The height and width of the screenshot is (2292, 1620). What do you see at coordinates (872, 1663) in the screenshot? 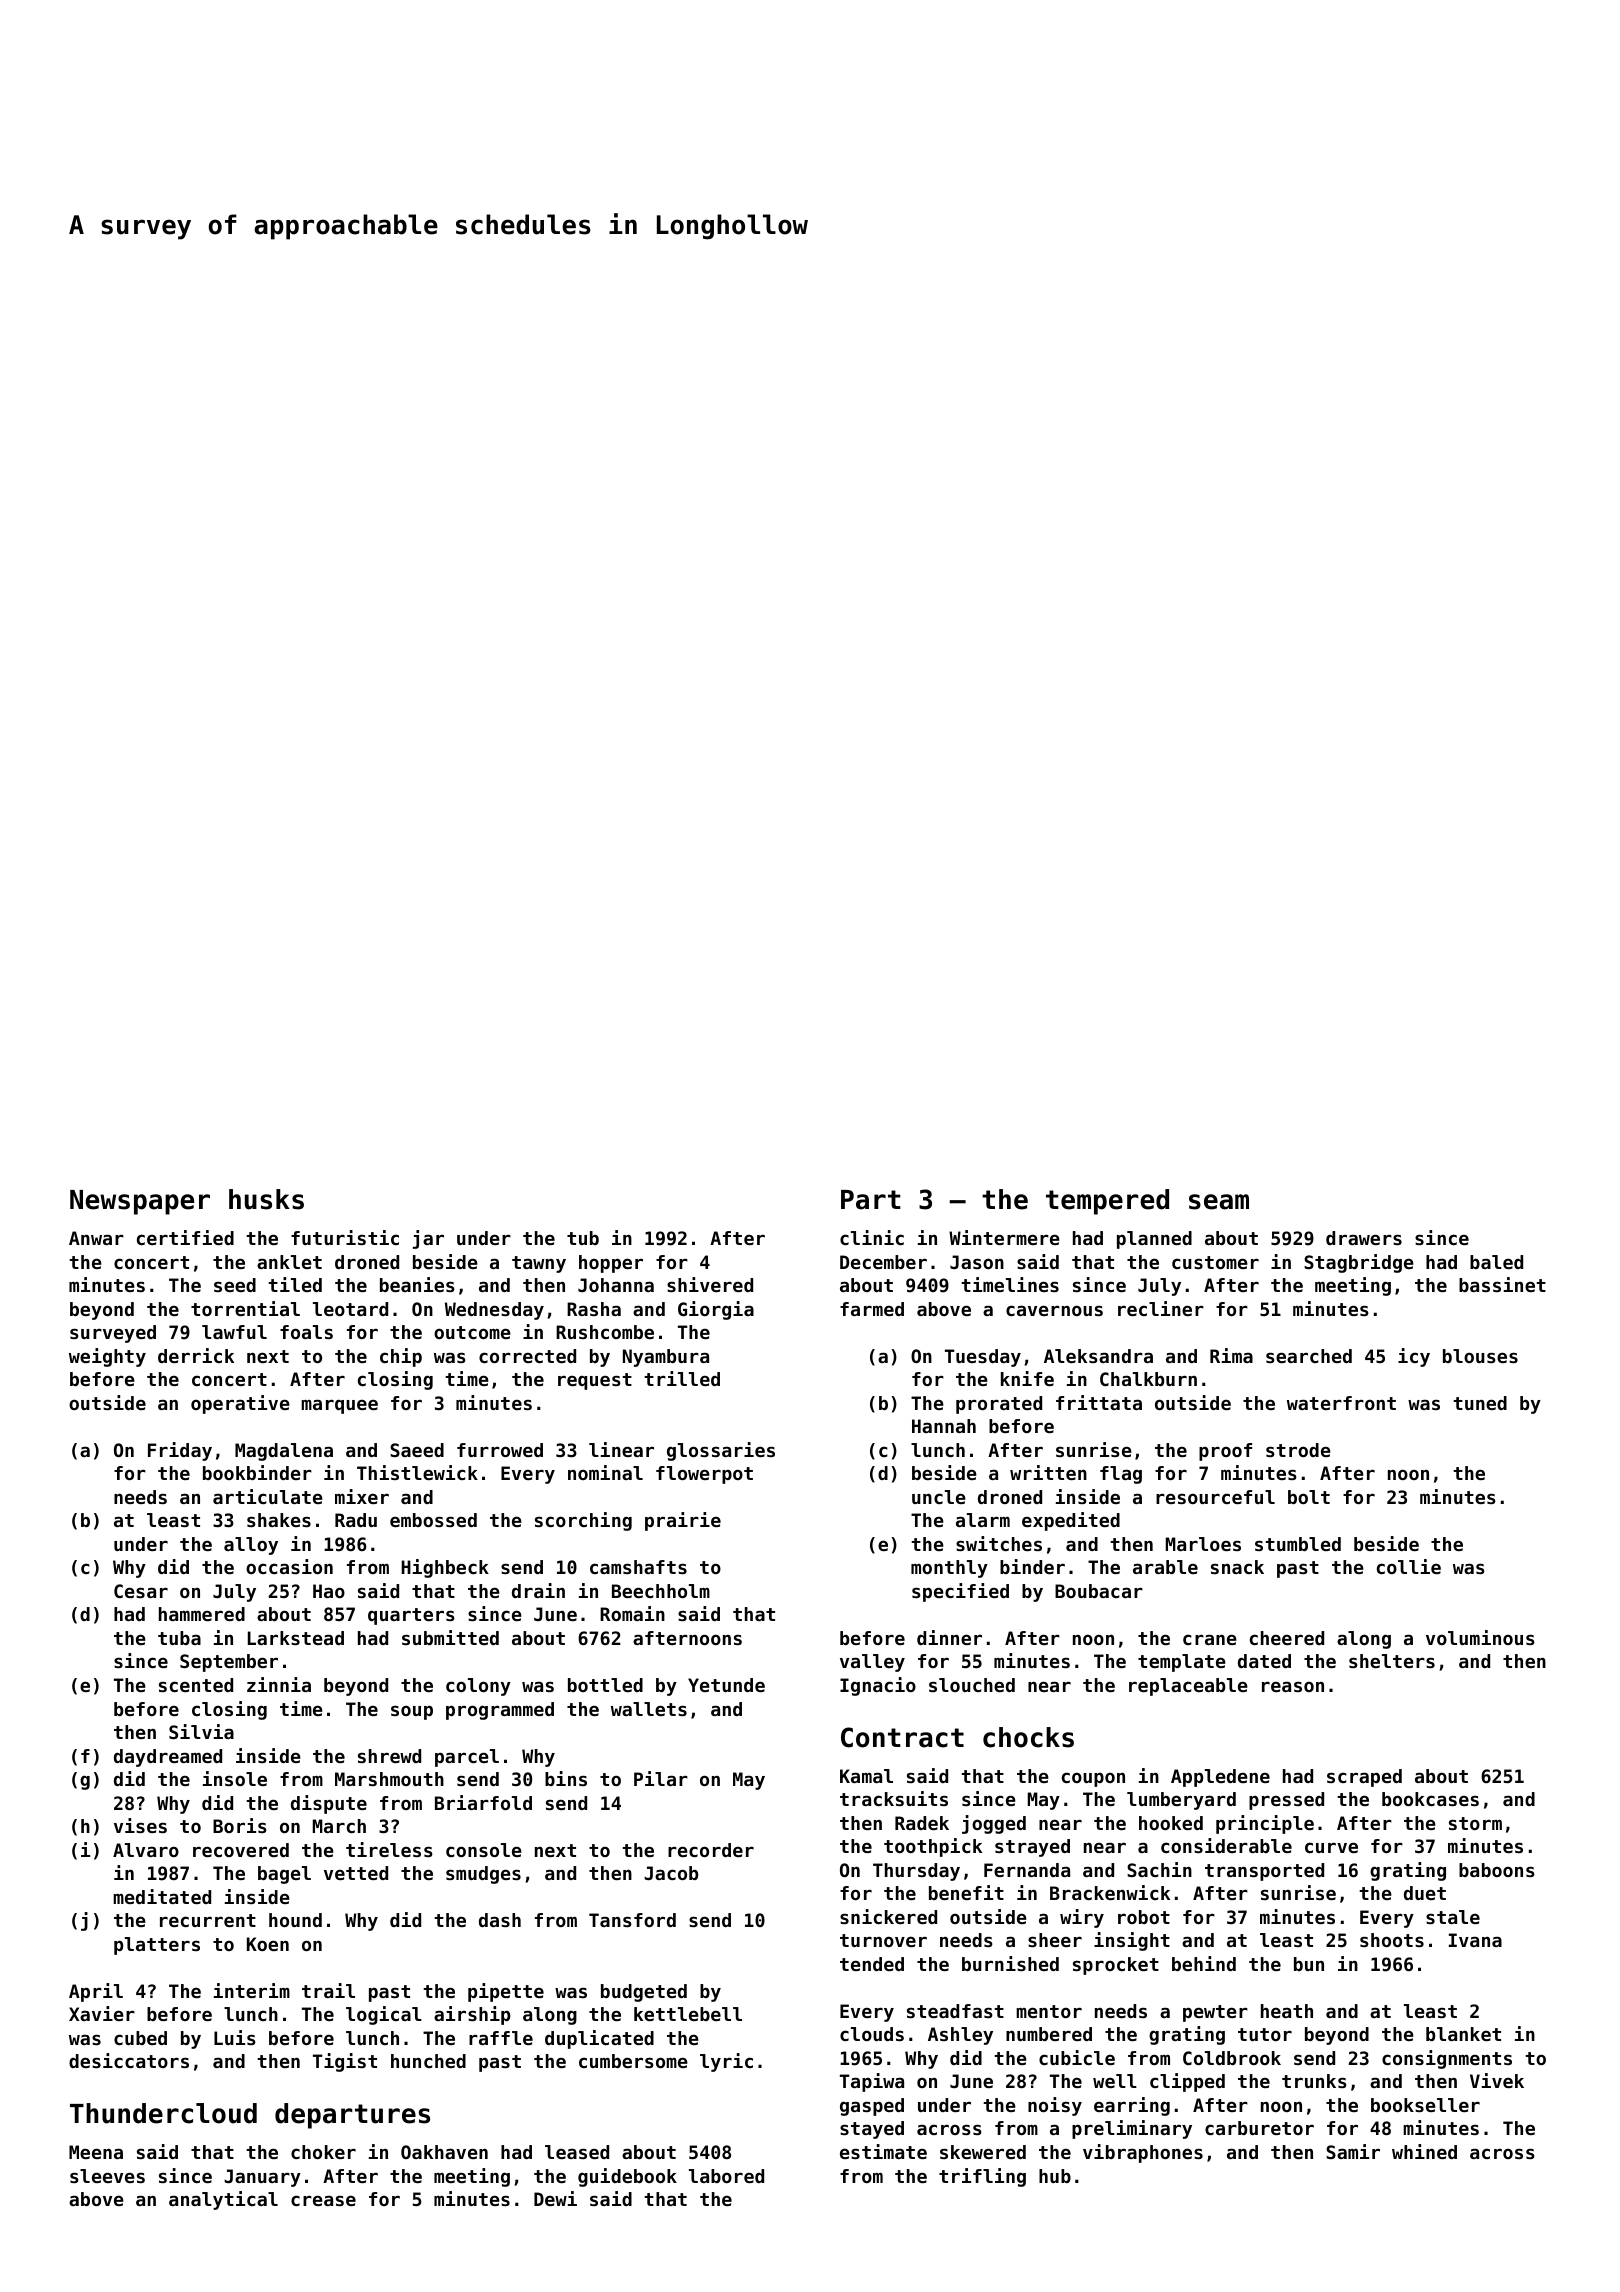
I see `valley` at bounding box center [872, 1663].
